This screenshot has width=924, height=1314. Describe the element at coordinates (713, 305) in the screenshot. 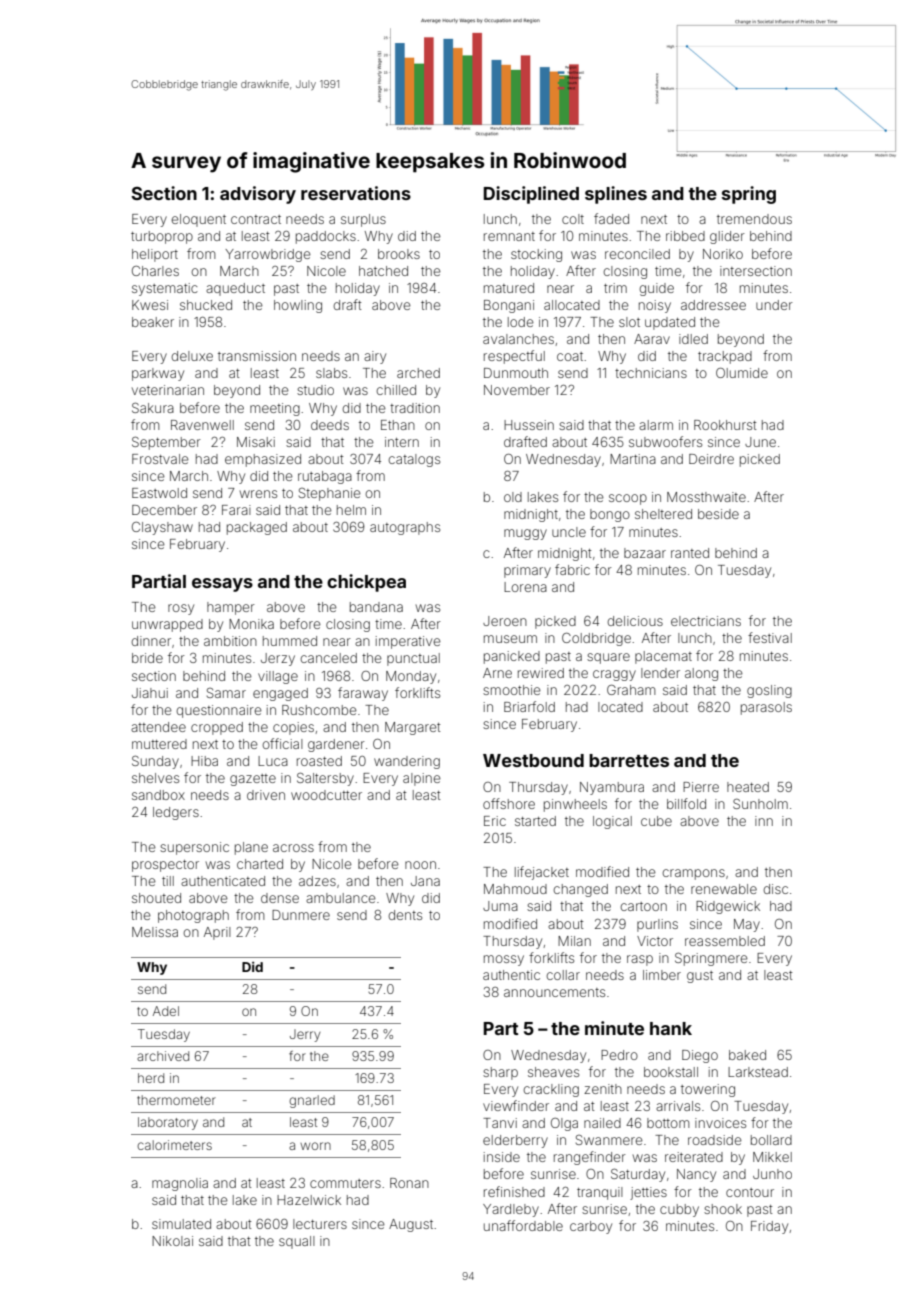

I see `addressee` at that location.
